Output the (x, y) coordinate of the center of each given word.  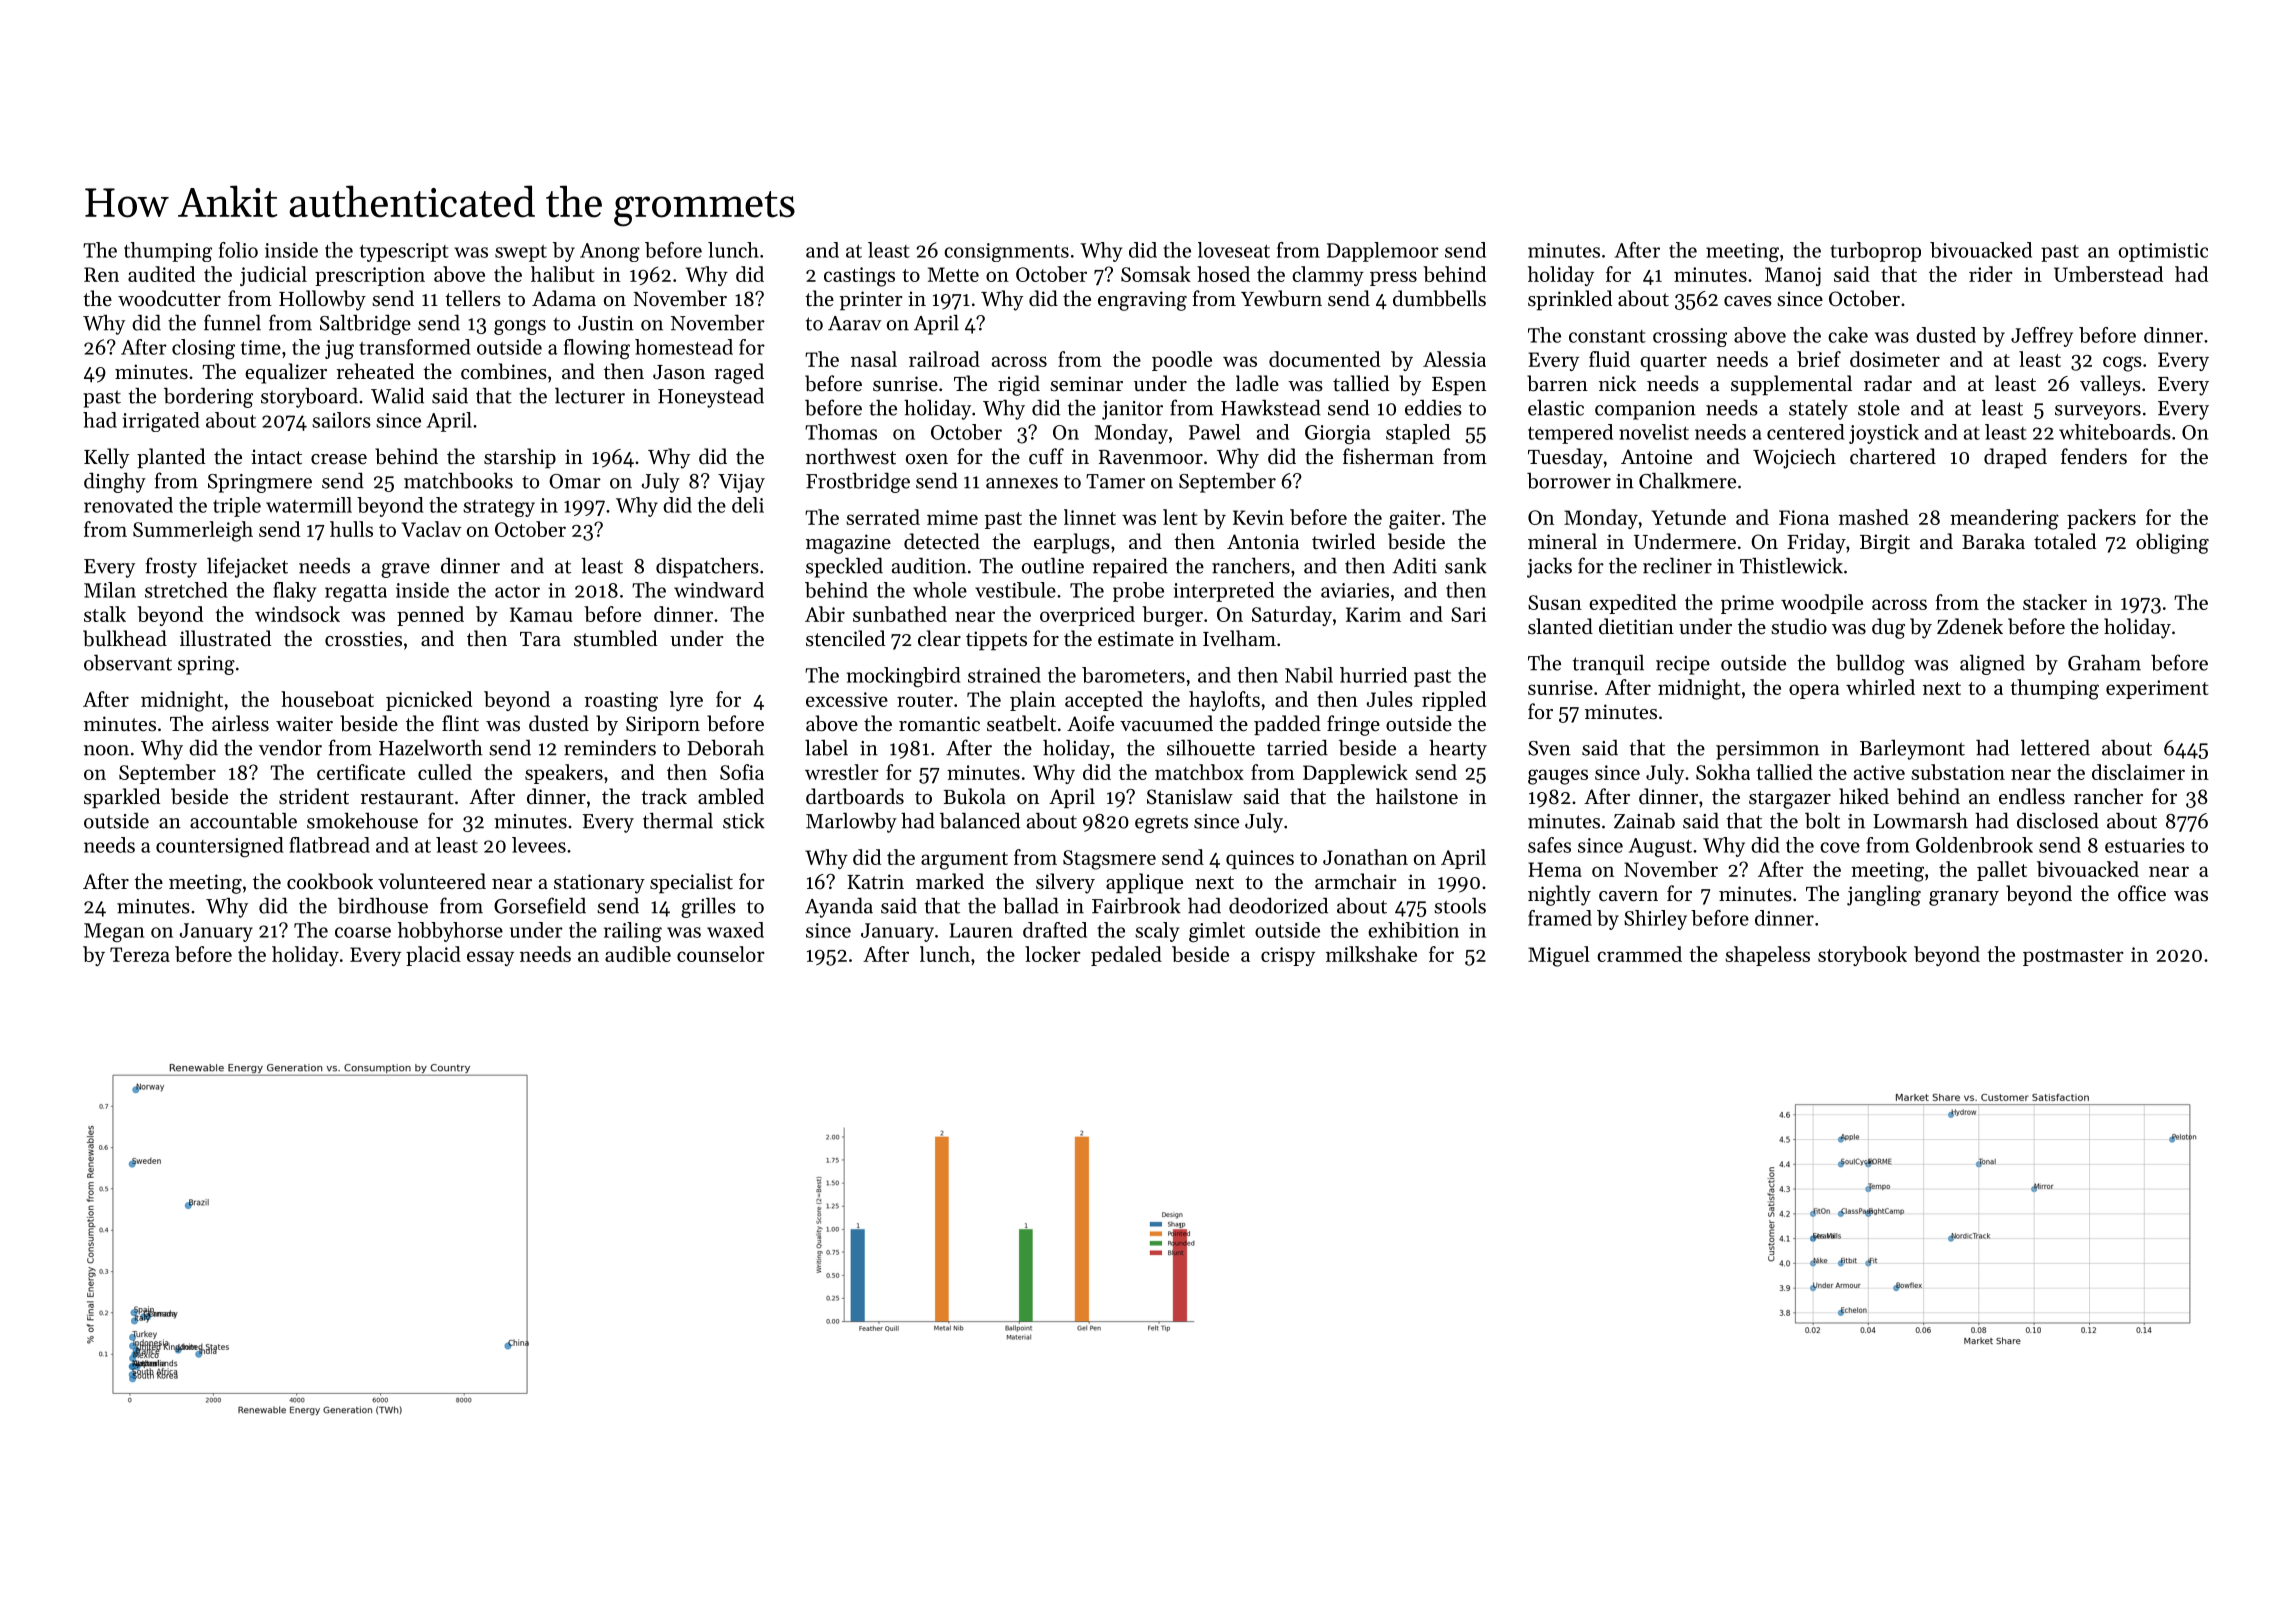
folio (238, 250)
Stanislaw (1190, 796)
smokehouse (362, 820)
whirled (1880, 687)
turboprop (1875, 252)
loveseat (1234, 250)
